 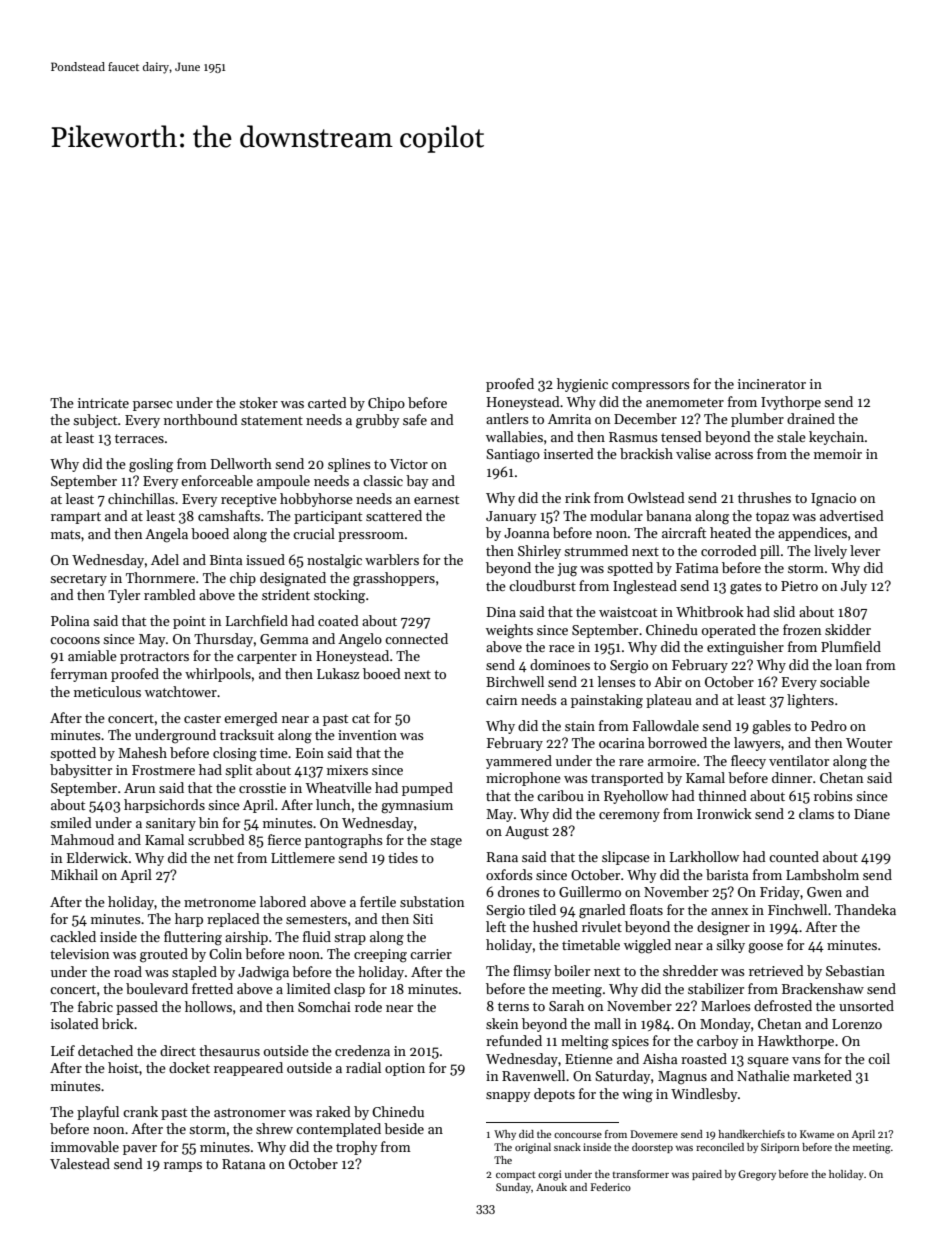 What do you see at coordinates (81, 771) in the screenshot?
I see `babysitter` at bounding box center [81, 771].
